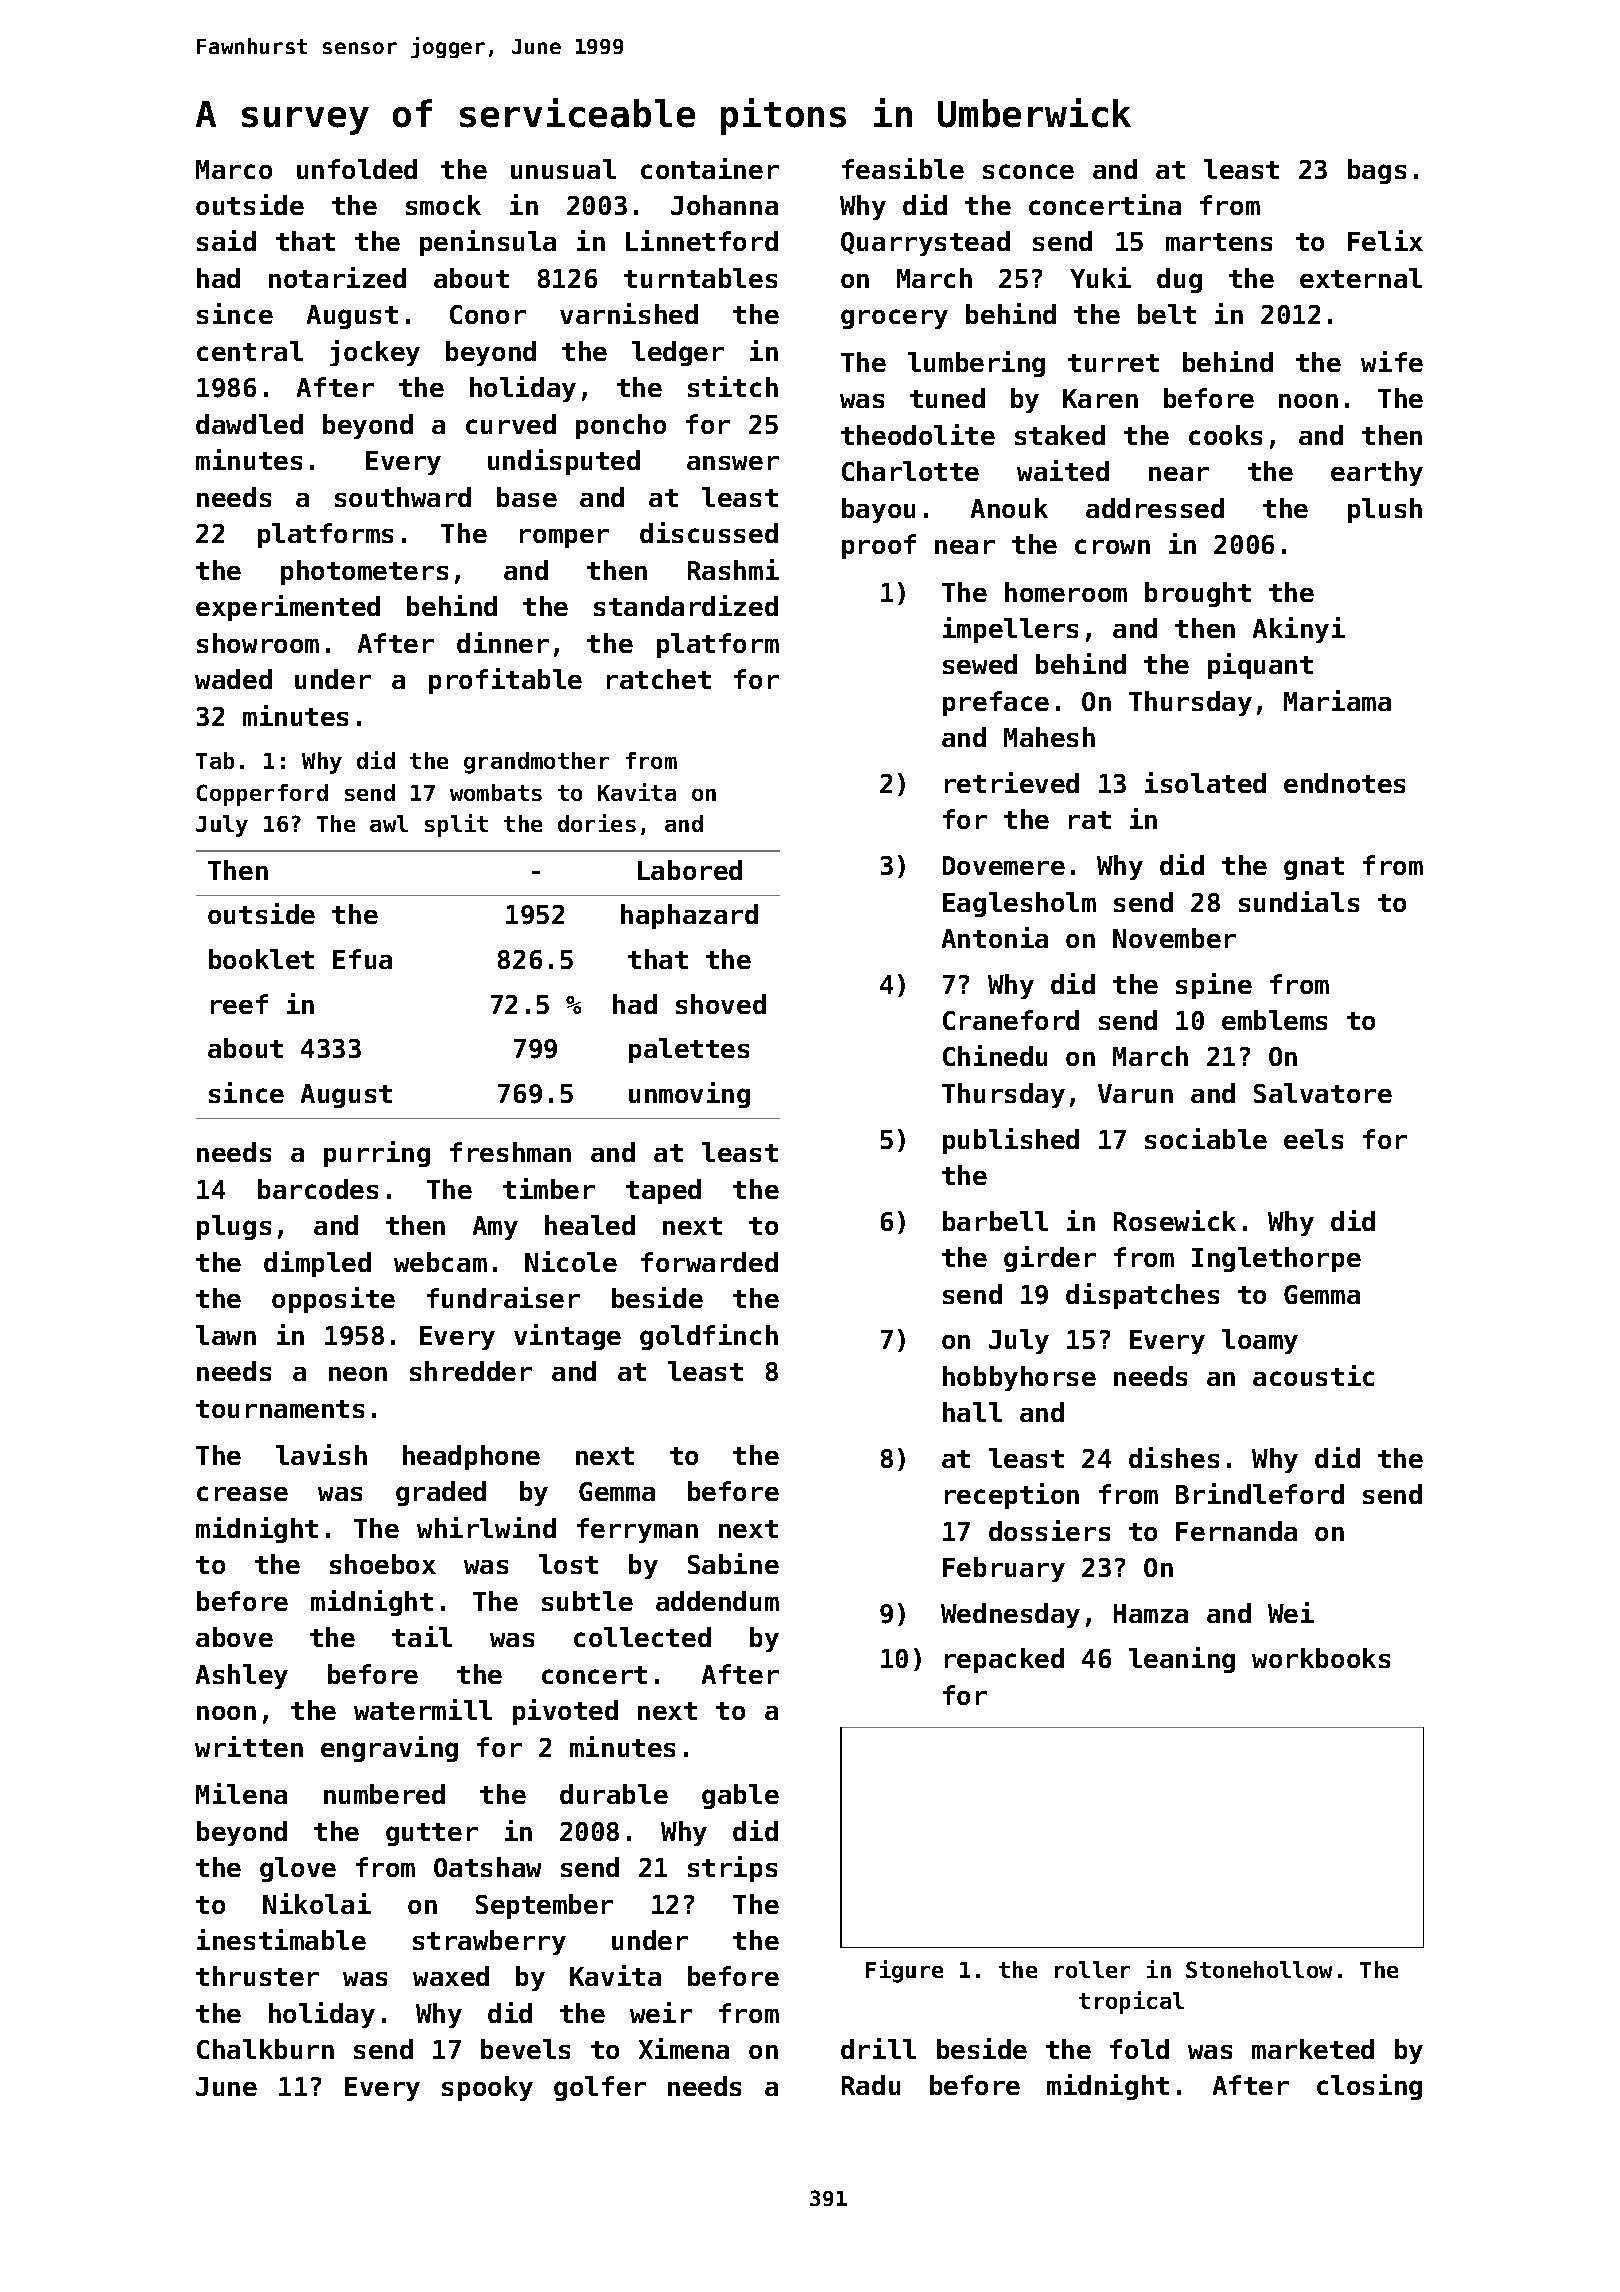 This screenshot has height=2292, width=1620. I want to click on notarized, so click(337, 277).
